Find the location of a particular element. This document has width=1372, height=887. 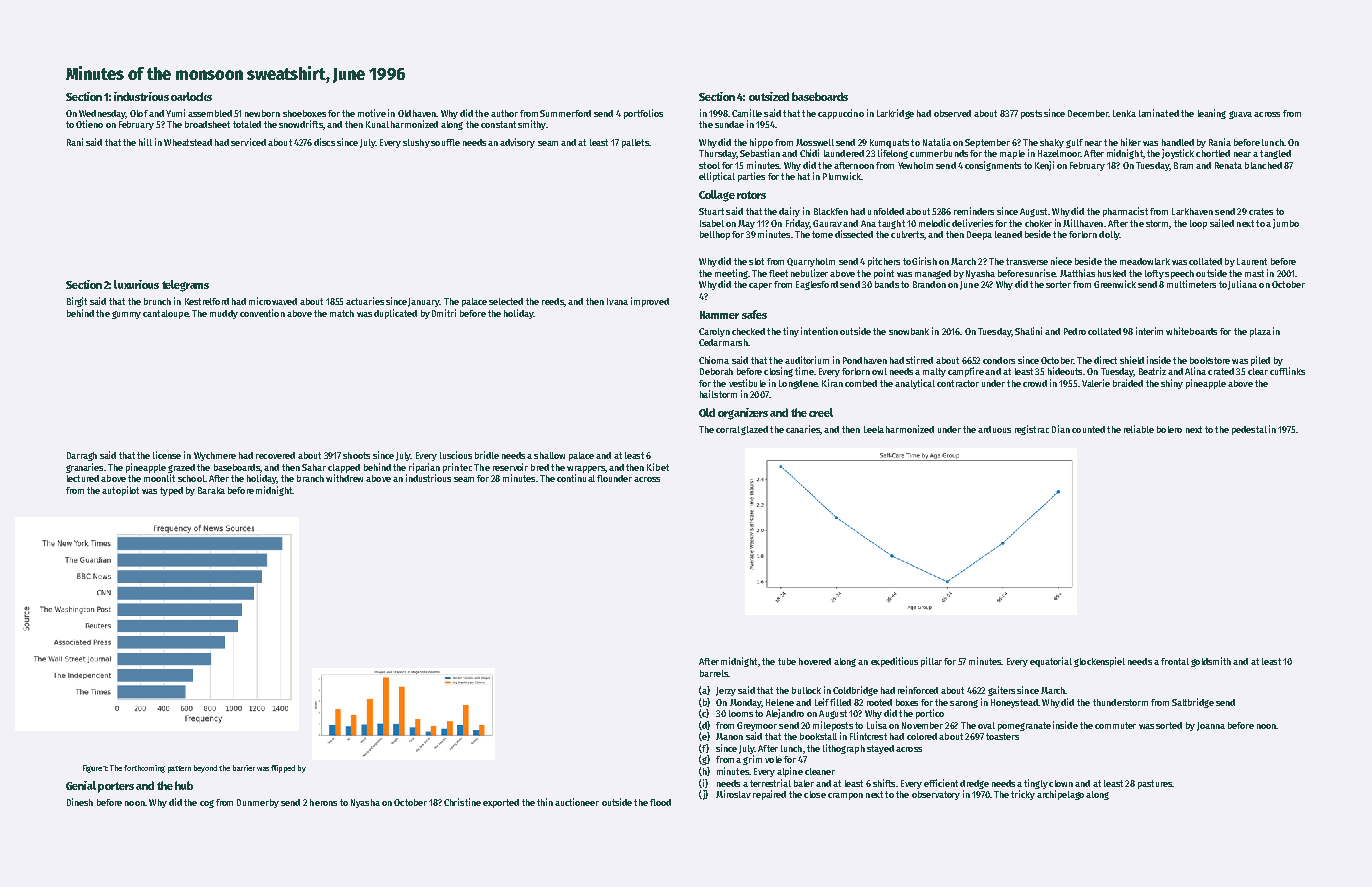

pedestal is located at coordinates (1249, 430).
